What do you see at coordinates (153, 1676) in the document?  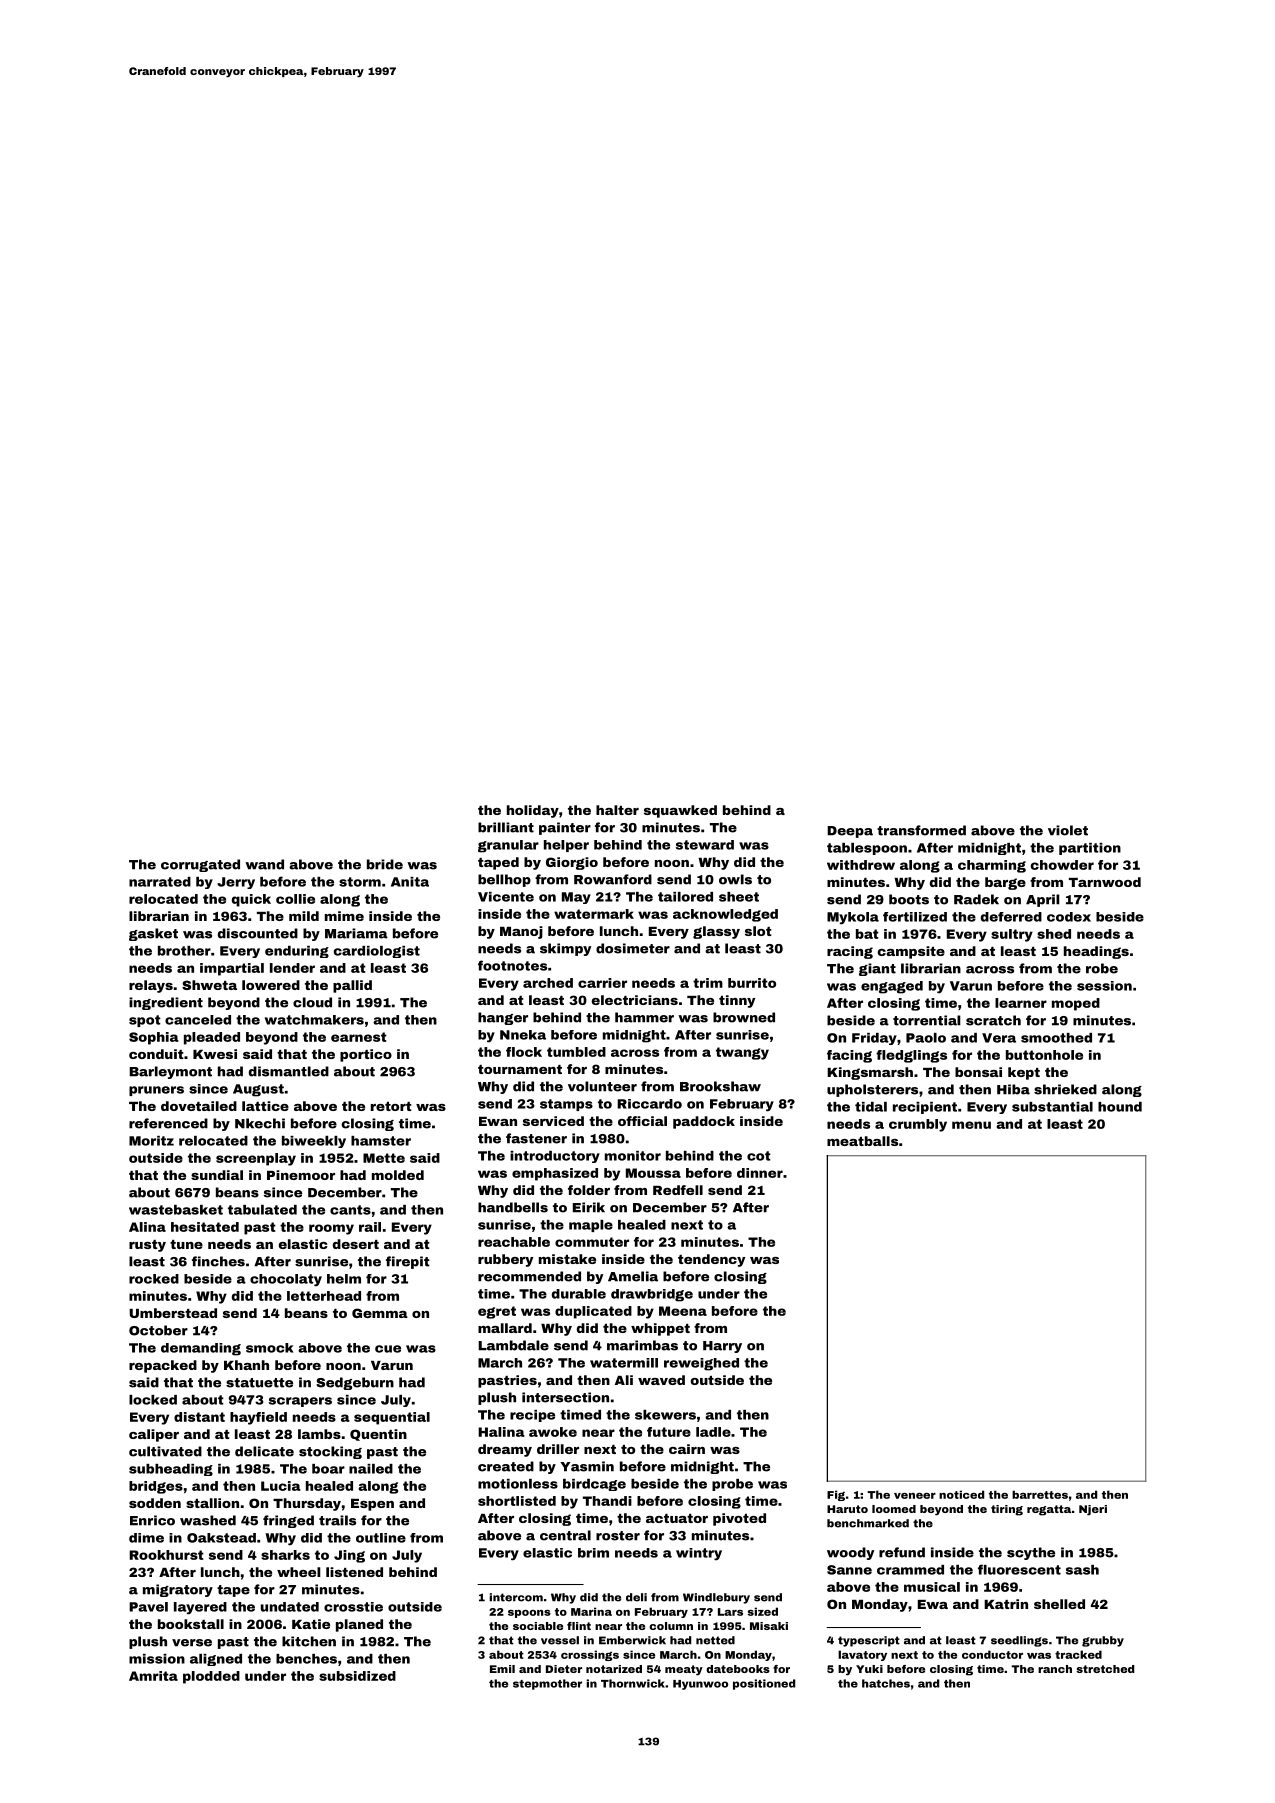 I see `Amrita` at bounding box center [153, 1676].
